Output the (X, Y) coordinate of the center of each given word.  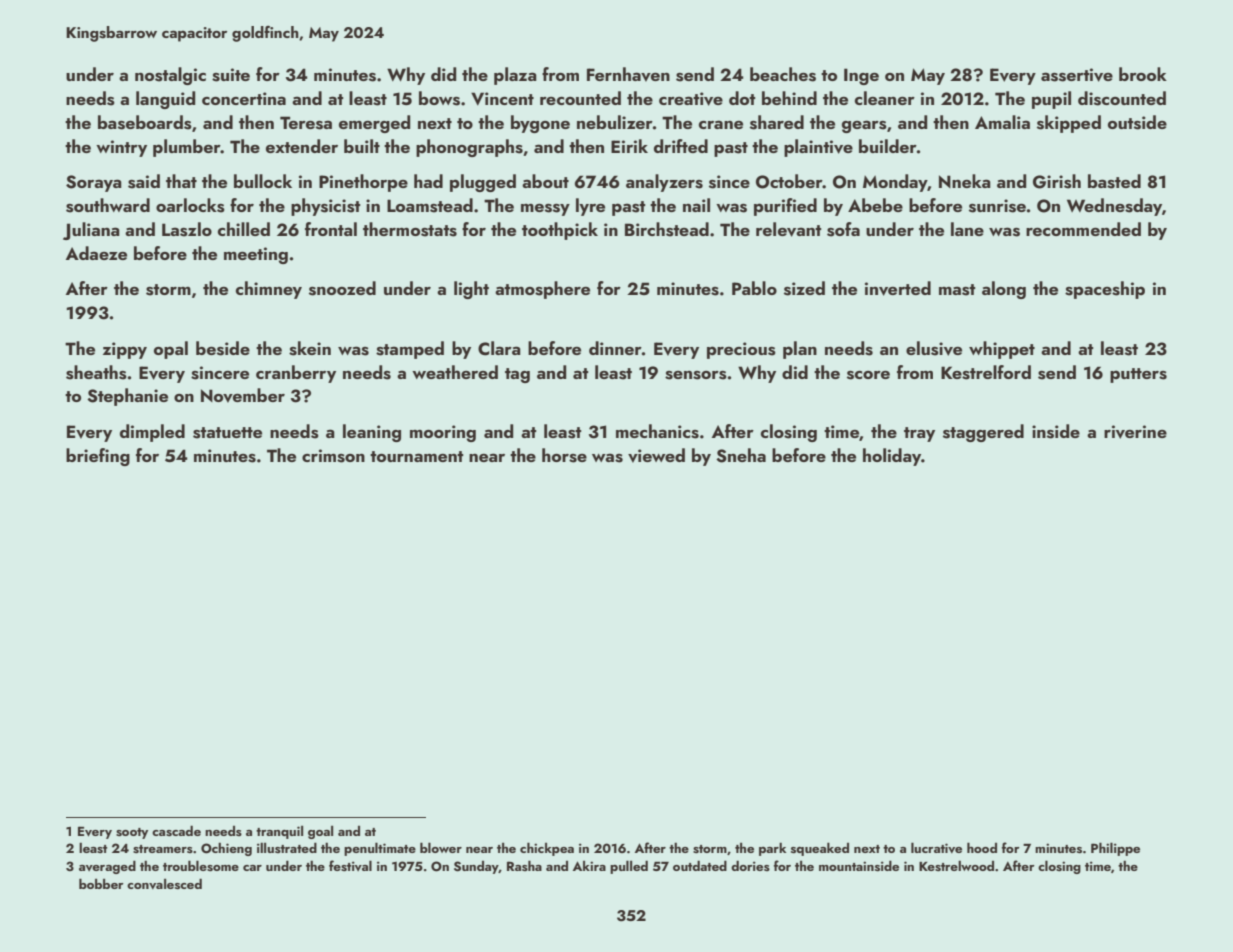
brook (1143, 74)
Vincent (502, 98)
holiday (892, 457)
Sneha (741, 455)
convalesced (164, 883)
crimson (333, 456)
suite (231, 75)
